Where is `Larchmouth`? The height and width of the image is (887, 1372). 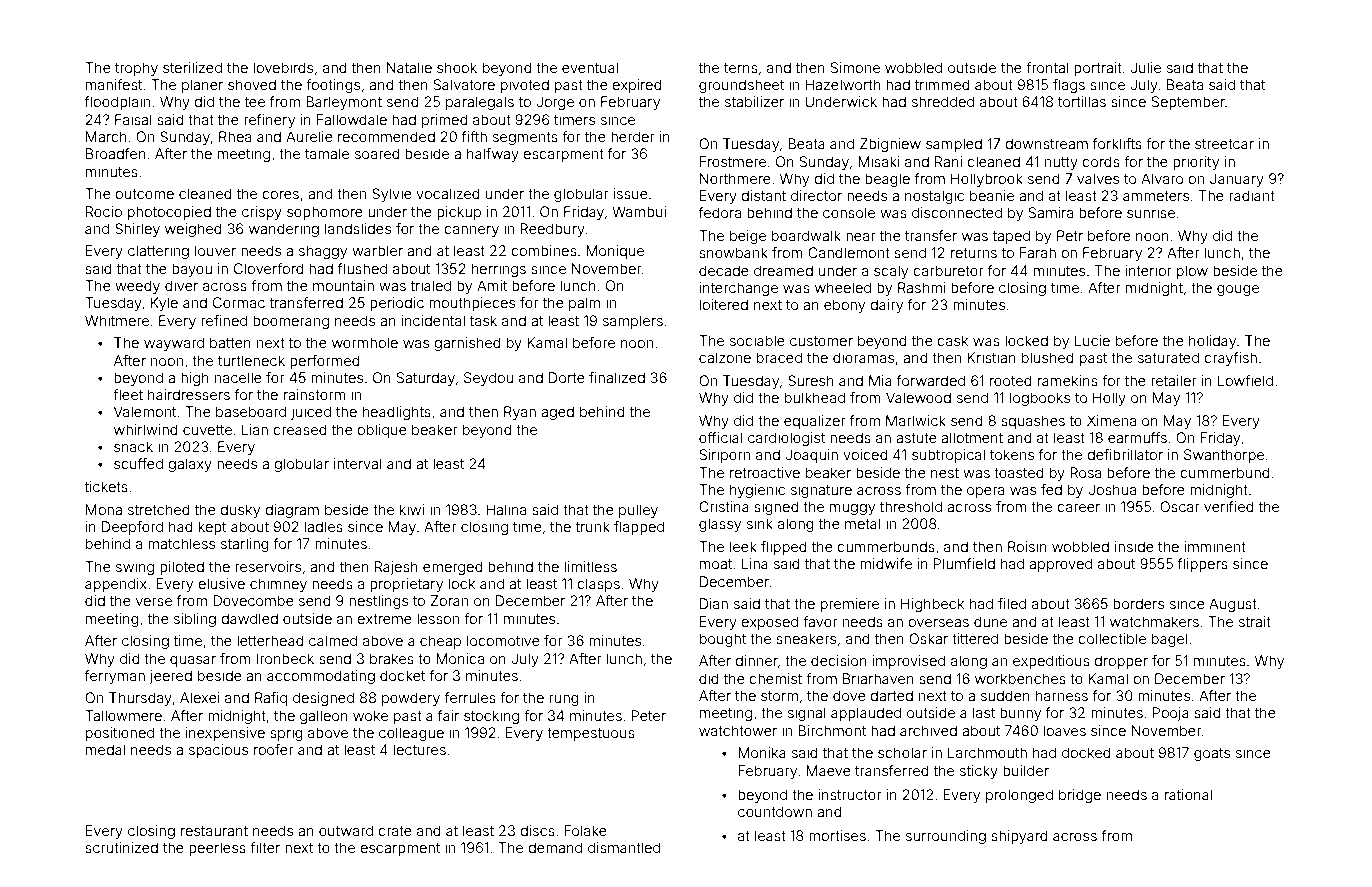
Larchmouth is located at coordinates (987, 752).
